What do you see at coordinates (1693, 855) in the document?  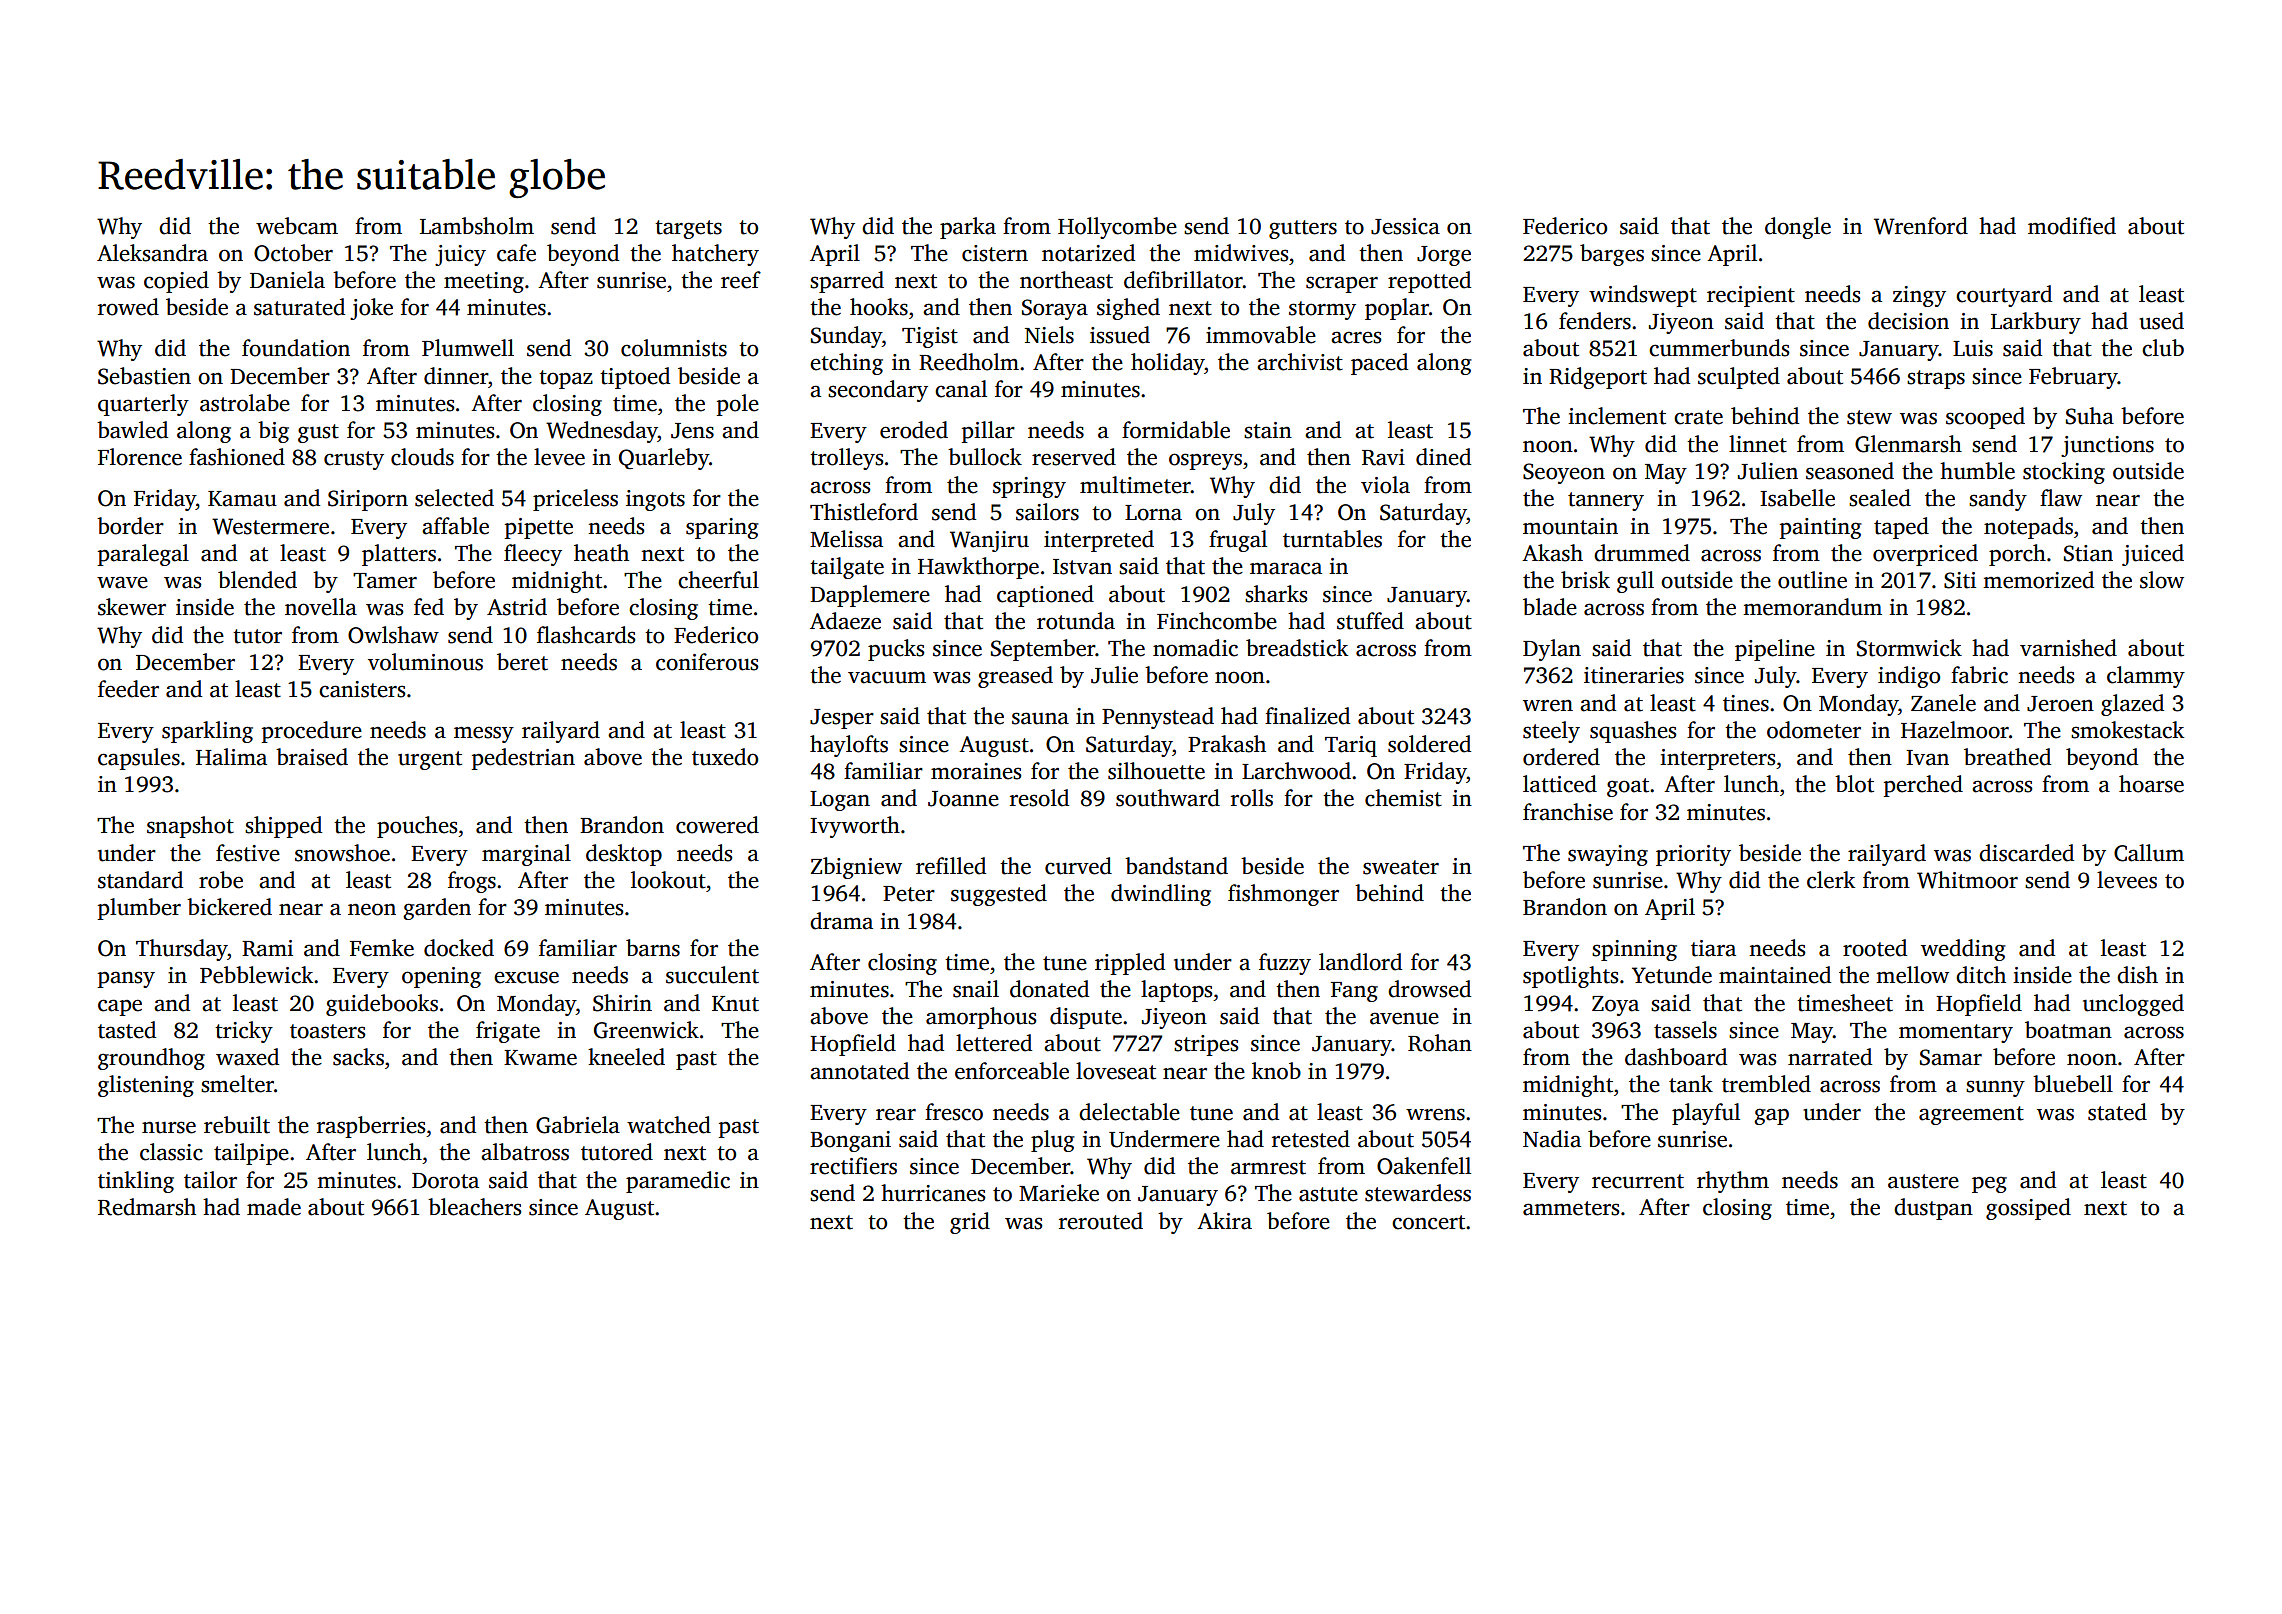 I see `priority` at bounding box center [1693, 855].
